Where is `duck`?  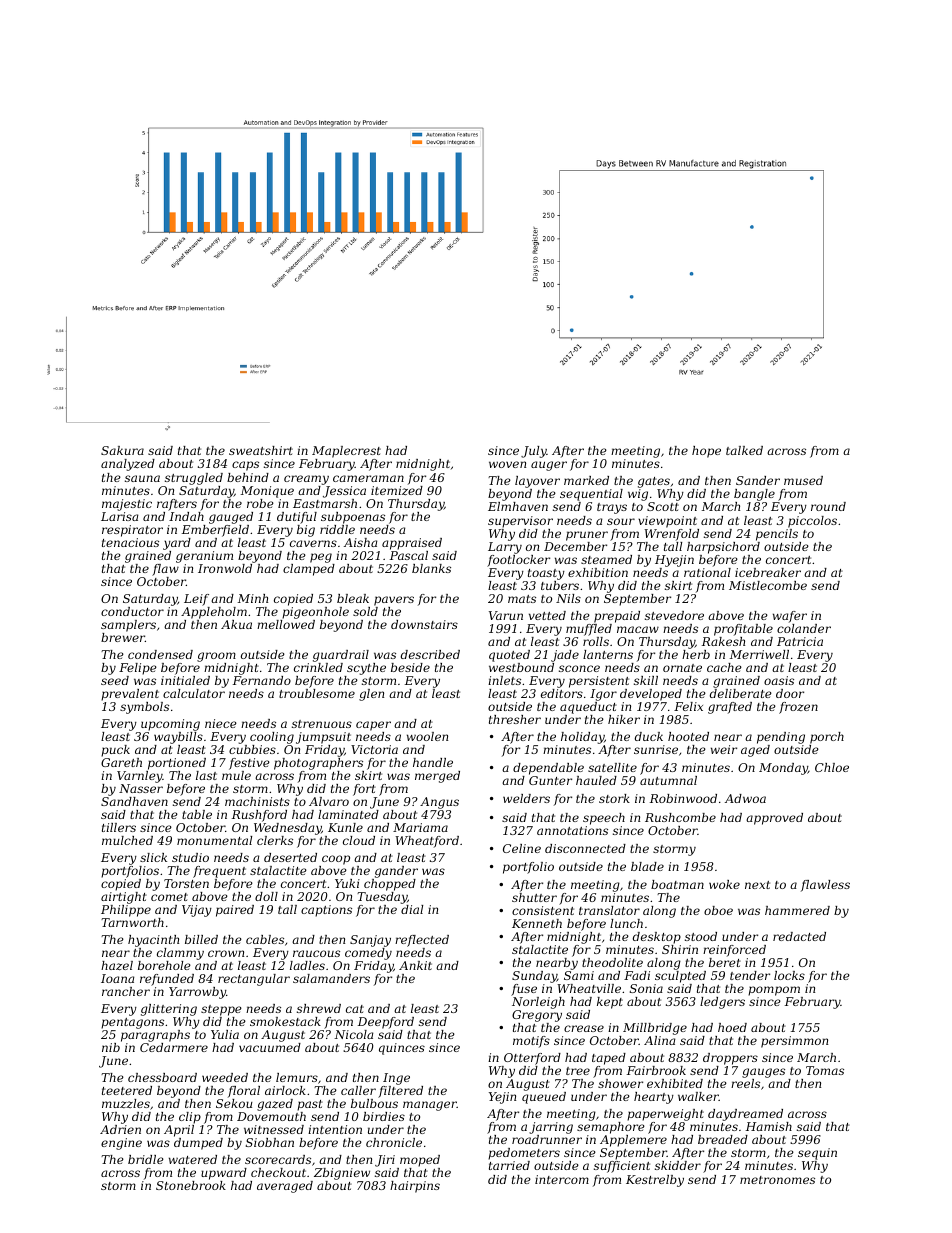
duck is located at coordinates (649, 736).
